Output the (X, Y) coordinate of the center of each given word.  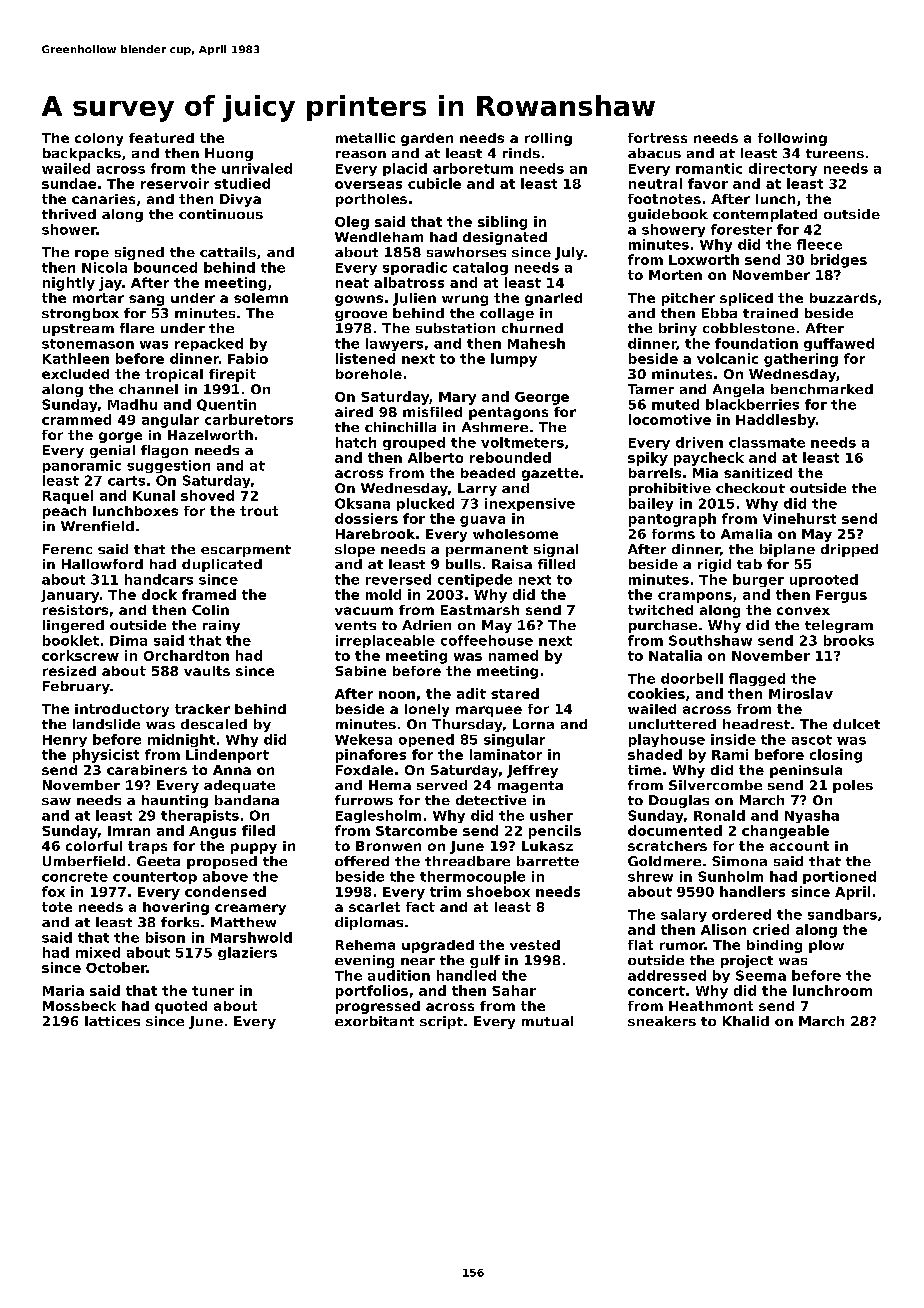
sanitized (758, 473)
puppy (254, 848)
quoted (181, 1007)
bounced (165, 267)
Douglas (679, 801)
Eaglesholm (378, 816)
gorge (120, 437)
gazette (550, 474)
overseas (368, 185)
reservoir (175, 183)
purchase (663, 626)
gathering (801, 360)
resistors (75, 610)
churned (532, 328)
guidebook (668, 215)
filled (556, 564)
